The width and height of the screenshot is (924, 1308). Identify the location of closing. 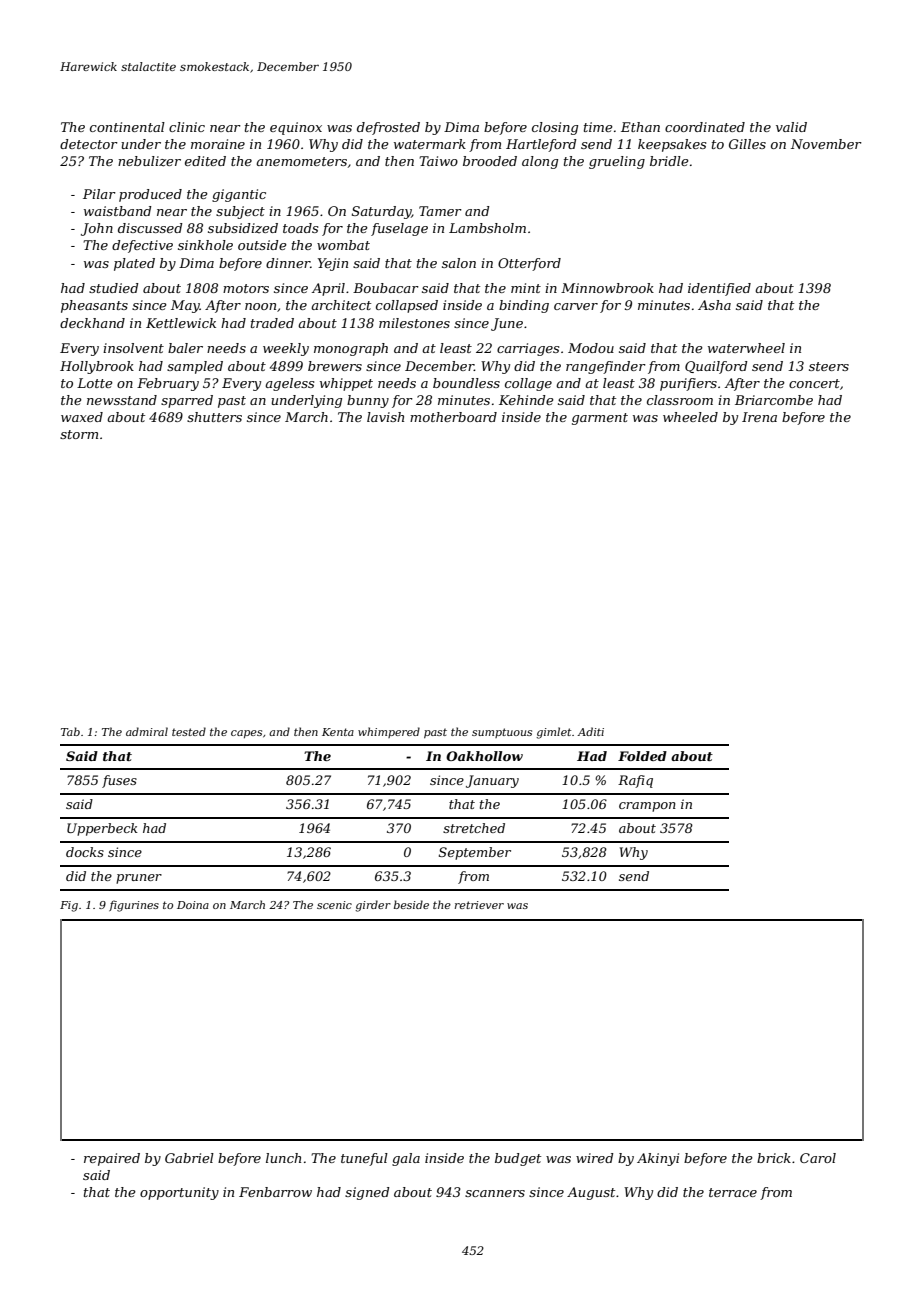
(555, 128).
